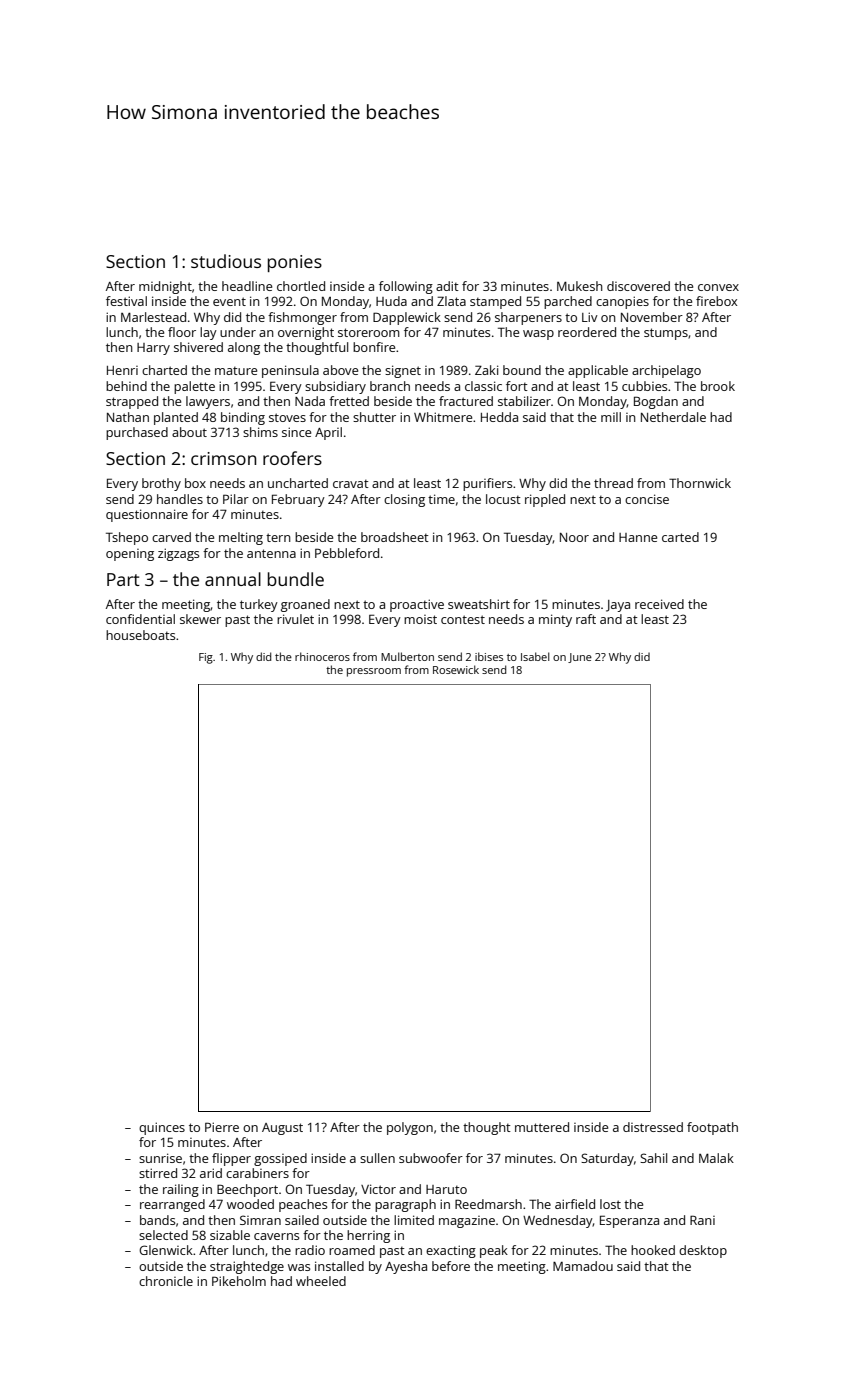  I want to click on Harry, so click(153, 349).
